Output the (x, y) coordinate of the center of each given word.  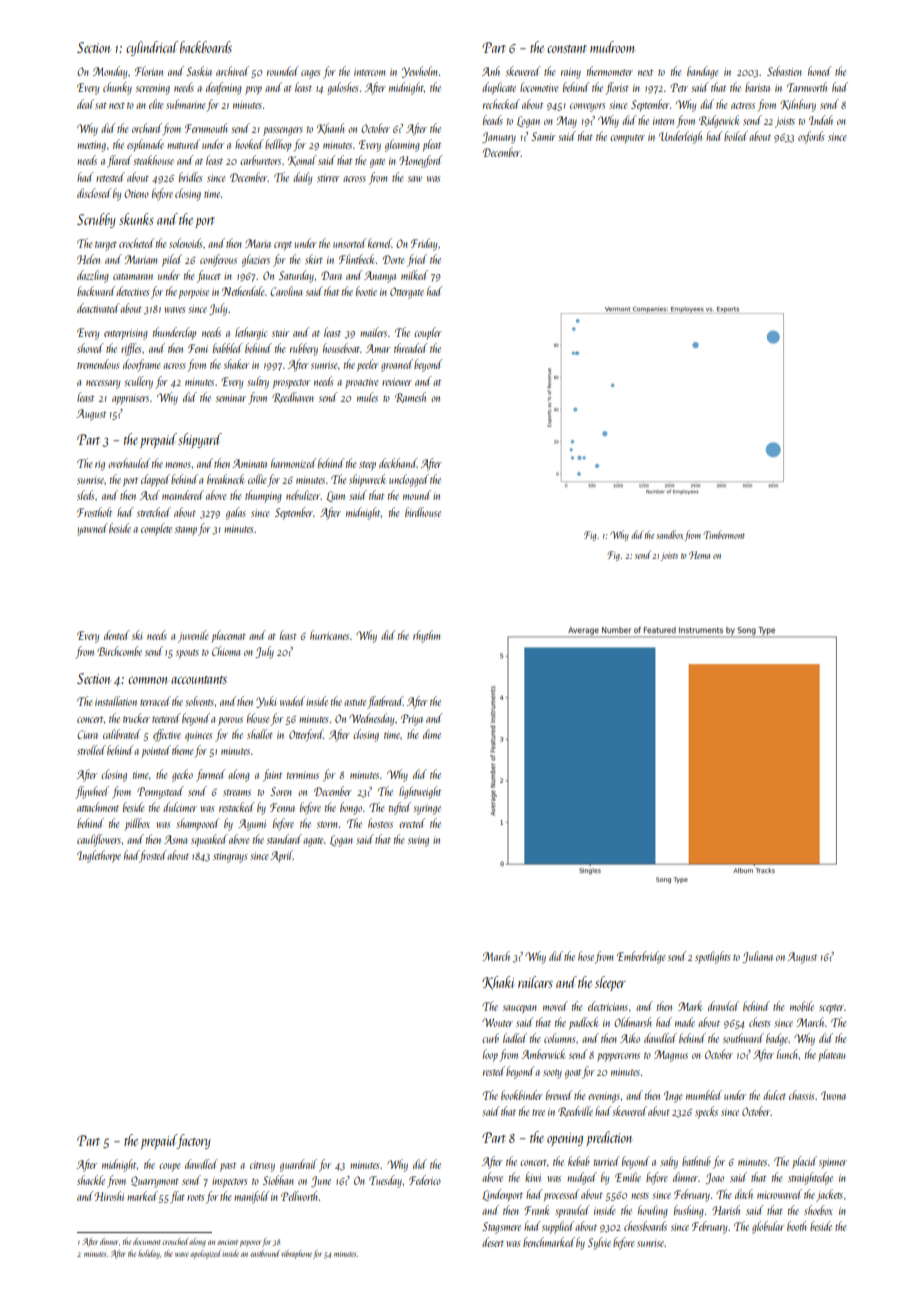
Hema (699, 555)
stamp (186, 531)
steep (367, 466)
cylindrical (152, 48)
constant (567, 49)
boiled (736, 136)
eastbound (264, 1253)
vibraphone (296, 1254)
